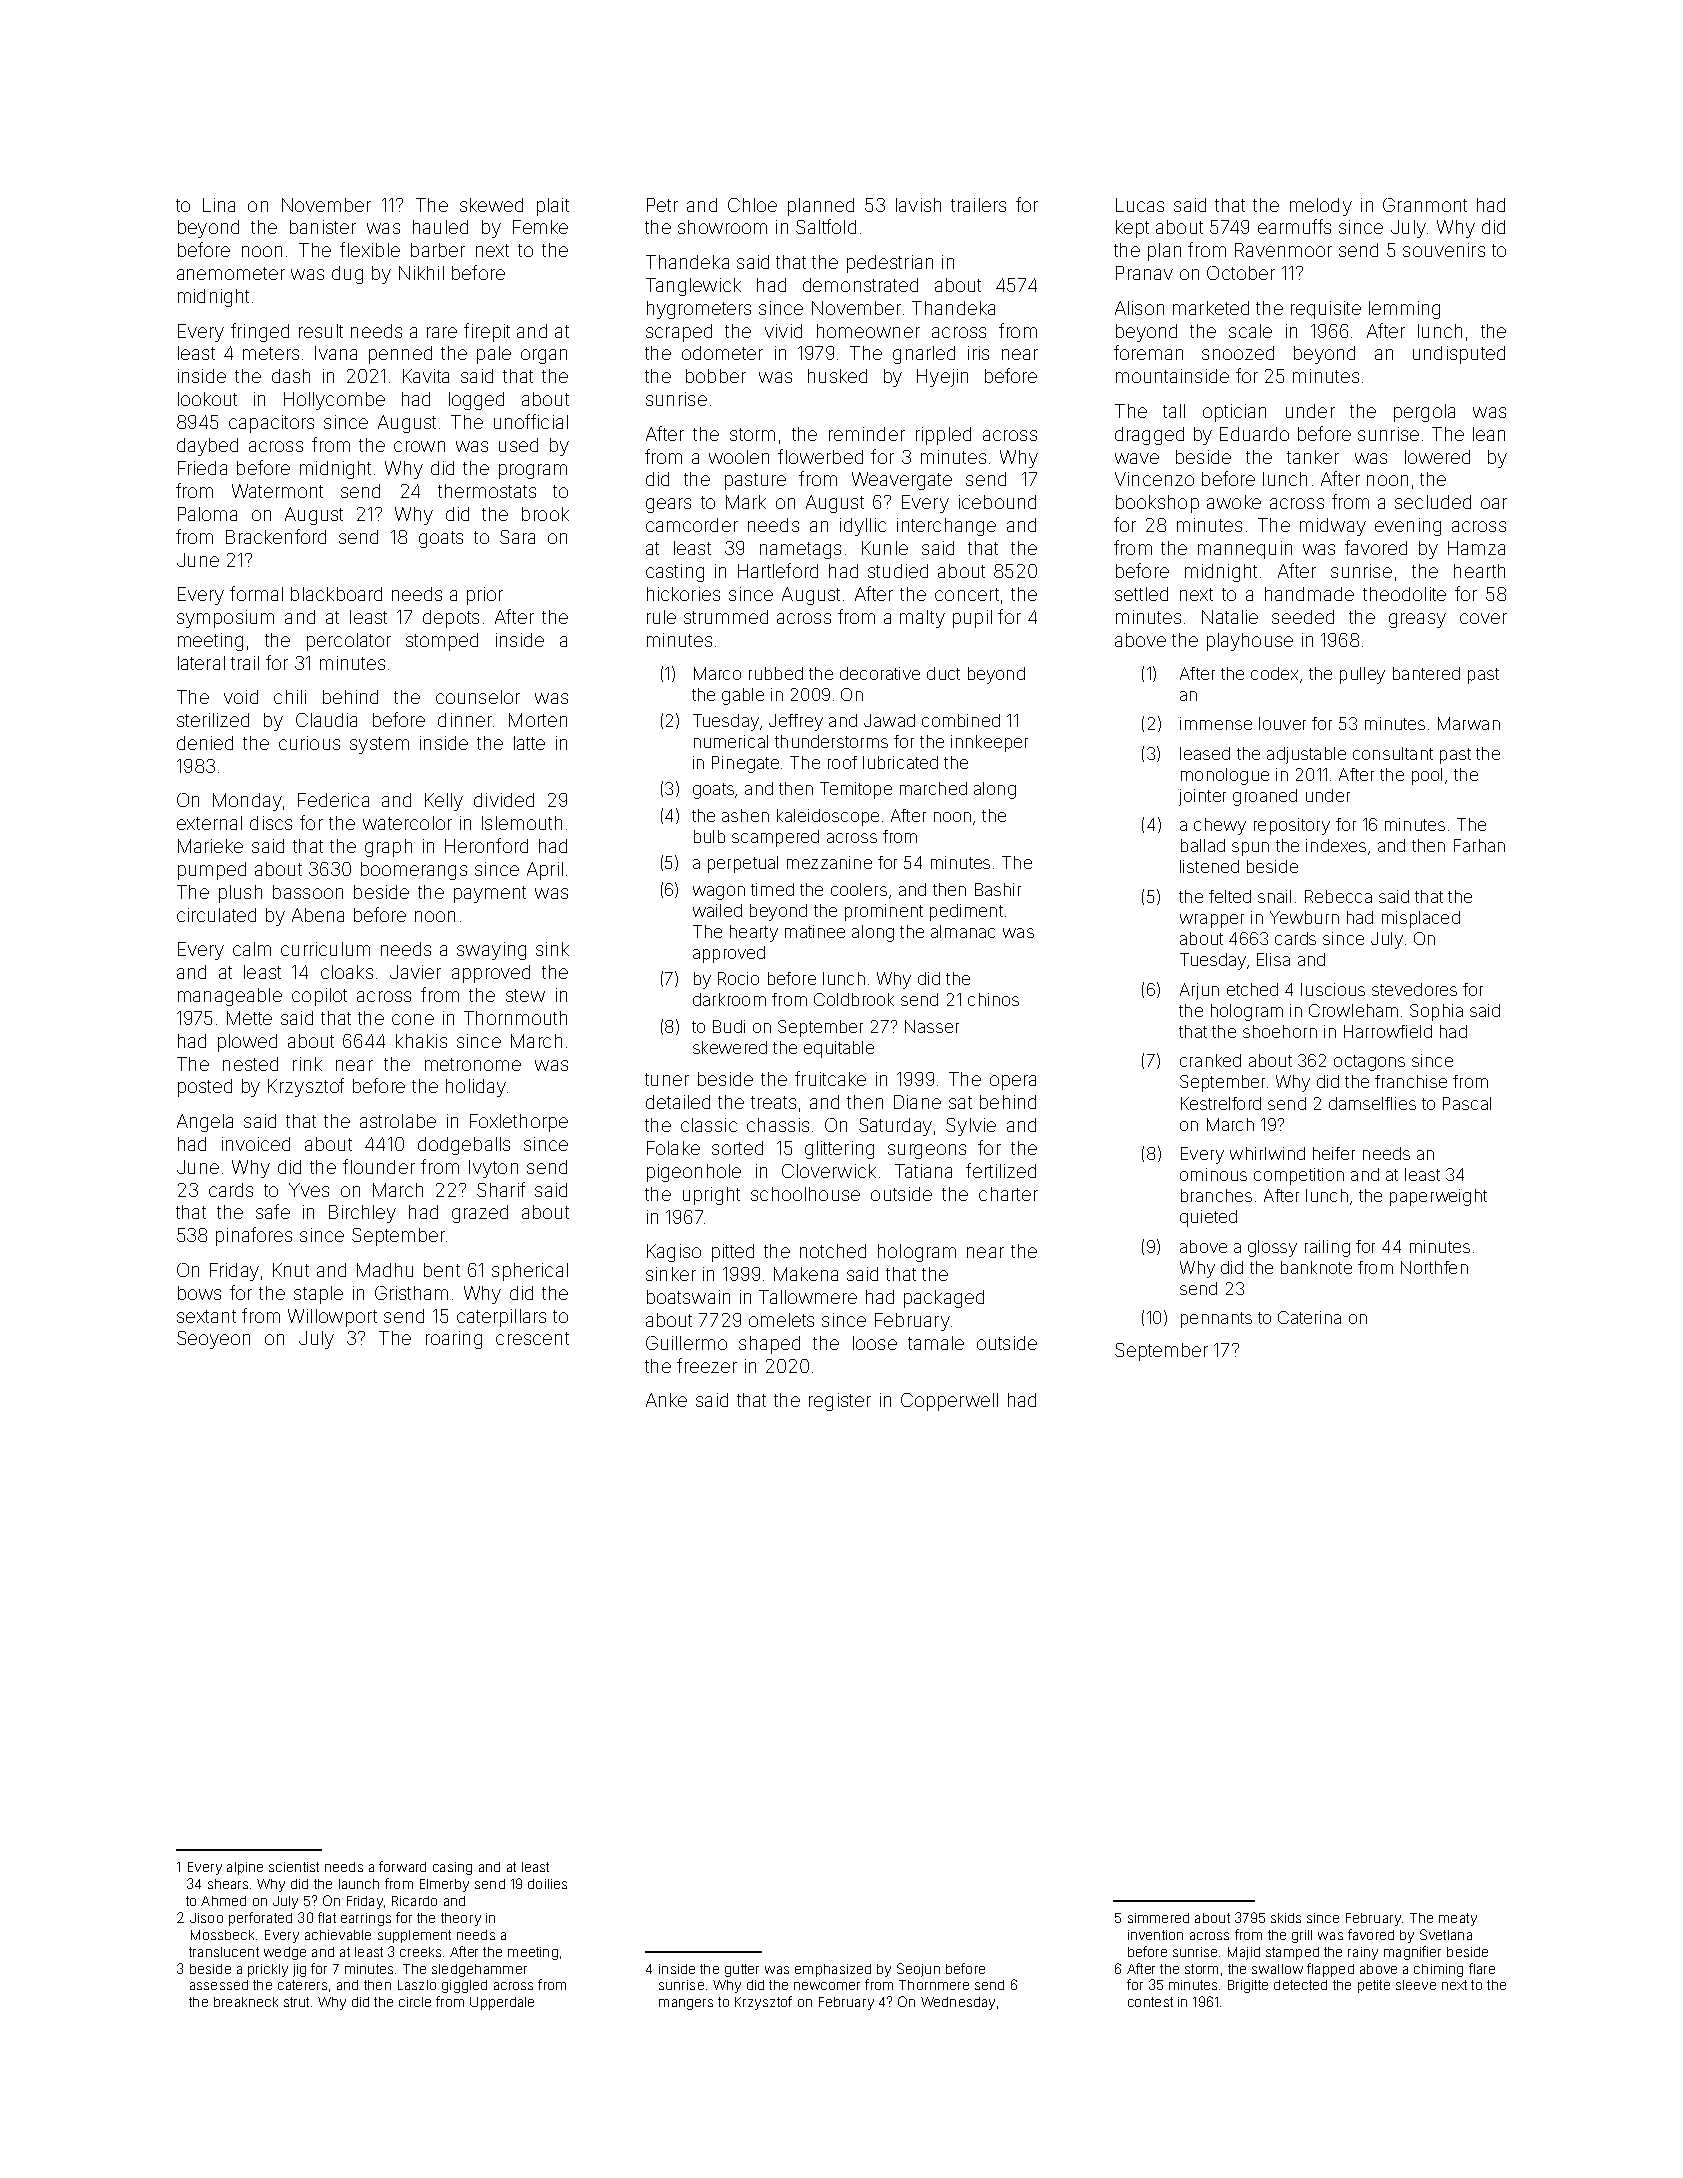 The height and width of the image is (2178, 1683). What do you see at coordinates (1230, 896) in the image?
I see `felted` at bounding box center [1230, 896].
